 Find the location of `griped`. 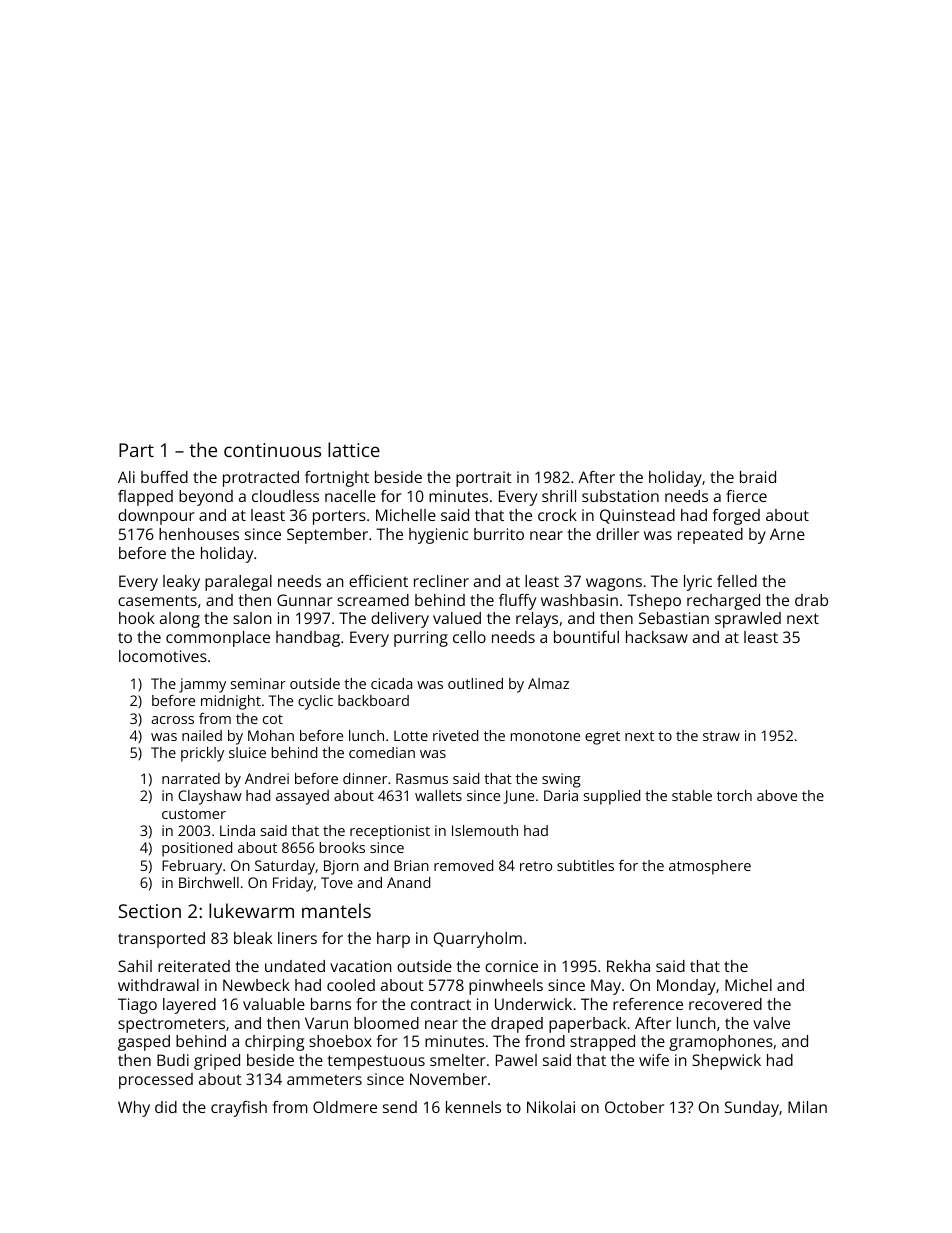

griped is located at coordinates (217, 1062).
